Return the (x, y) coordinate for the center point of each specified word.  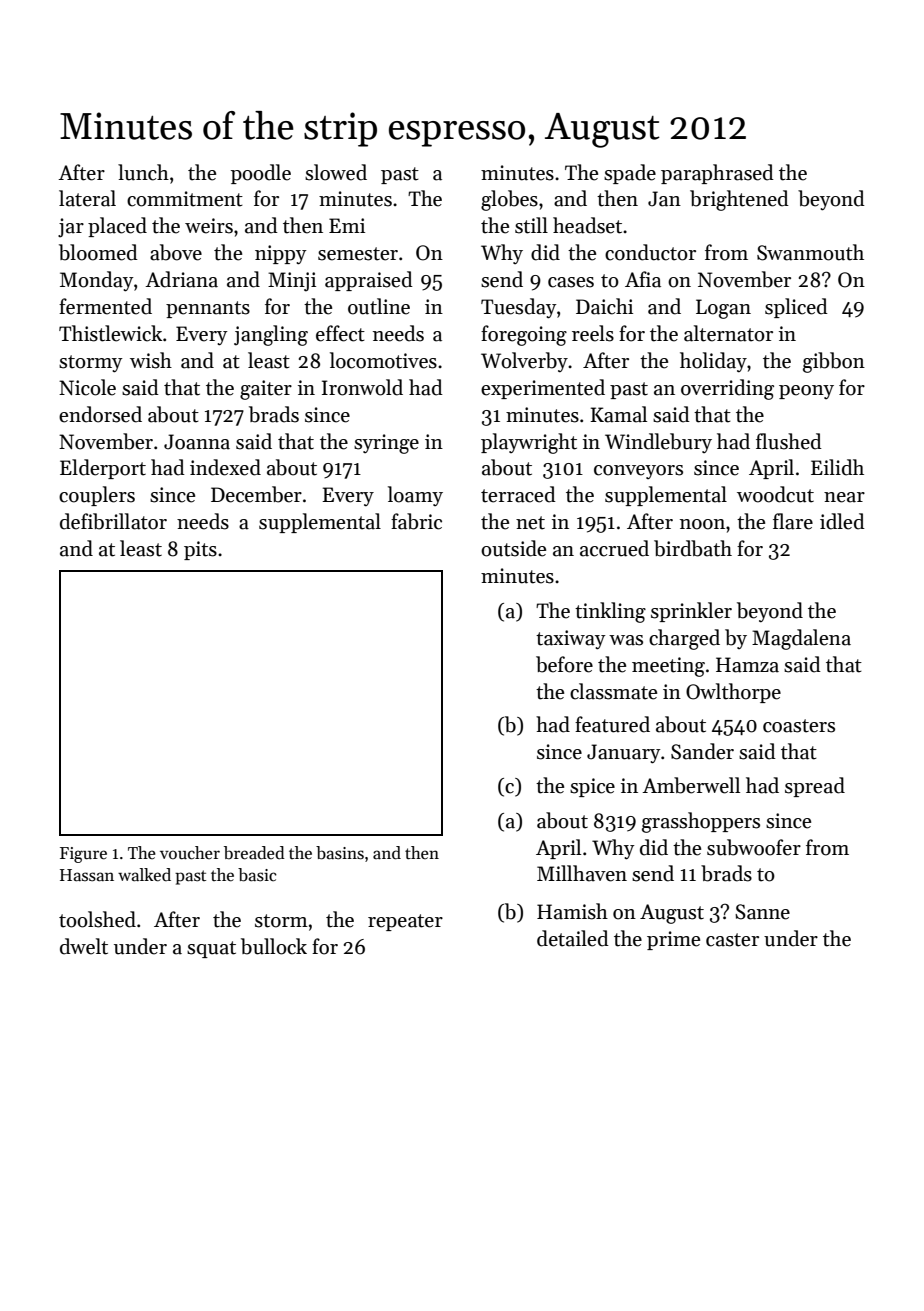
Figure (83, 855)
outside (513, 548)
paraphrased (717, 174)
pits (200, 550)
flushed (789, 441)
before (564, 664)
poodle (261, 174)
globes (509, 200)
